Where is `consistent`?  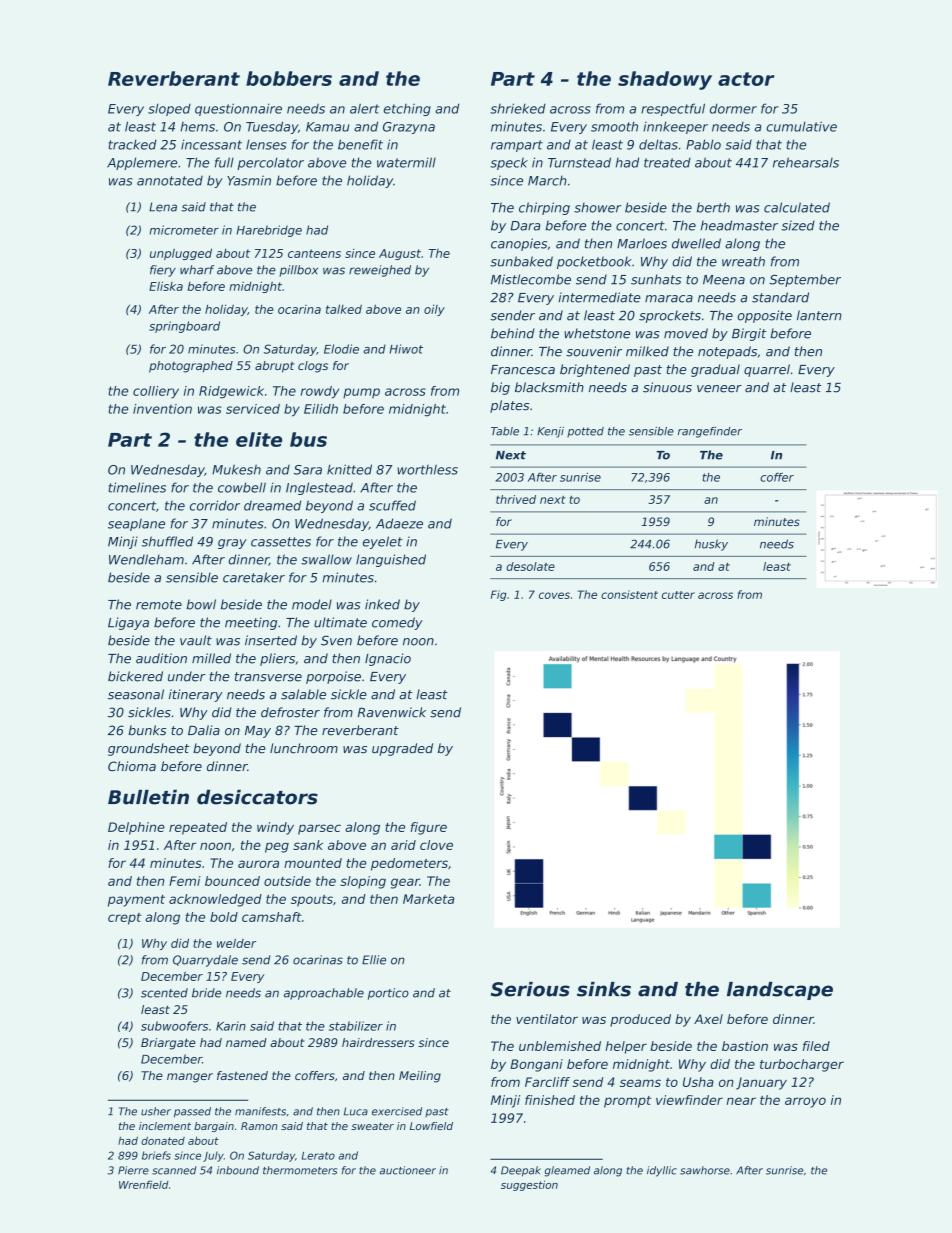 consistent is located at coordinates (629, 594).
